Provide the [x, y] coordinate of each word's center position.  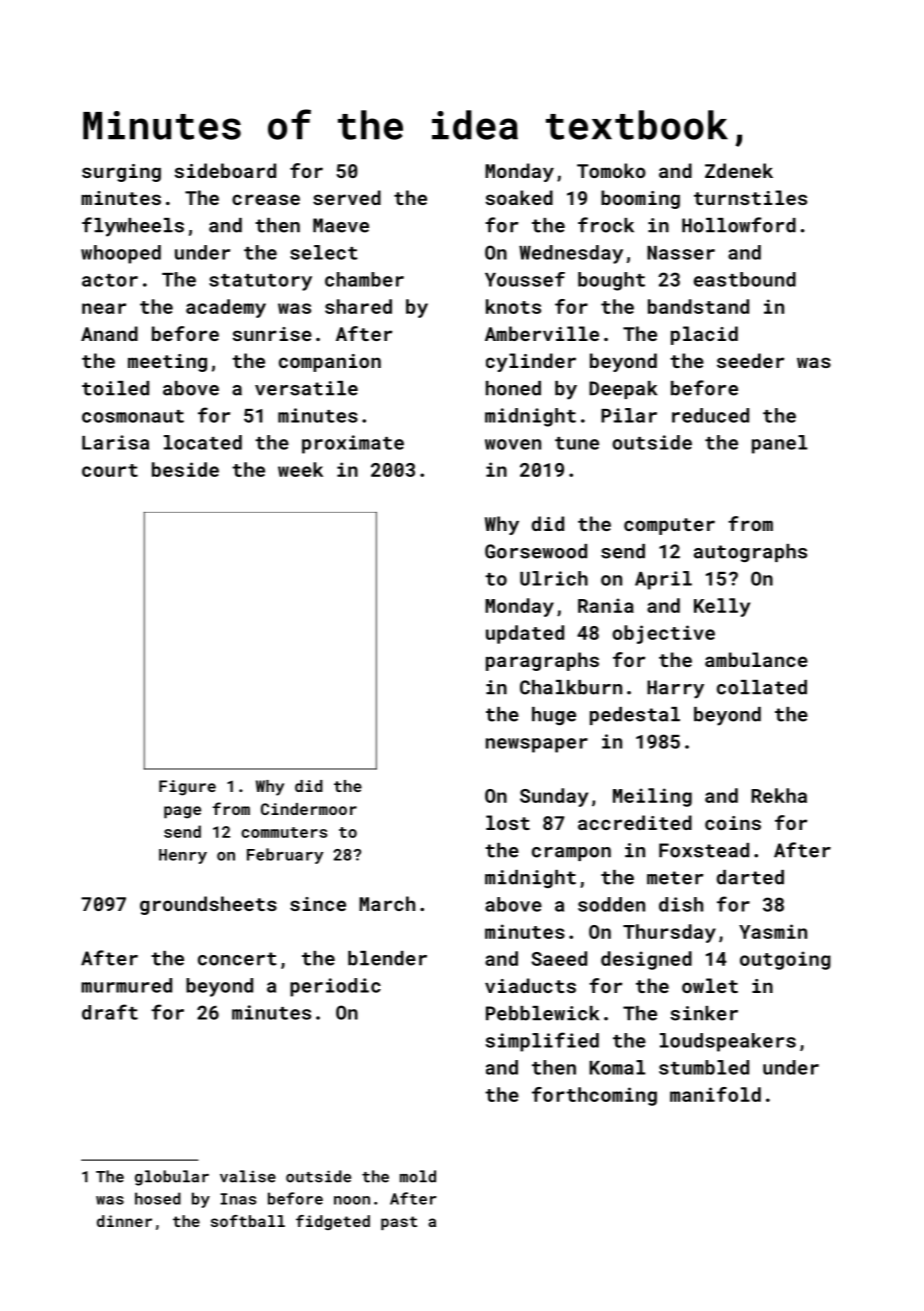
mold [418, 1176]
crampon [571, 854]
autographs [750, 553]
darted [750, 877]
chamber [364, 279]
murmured [126, 985]
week [300, 469]
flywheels [133, 227]
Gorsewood [536, 551]
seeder [750, 360]
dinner [124, 1221]
